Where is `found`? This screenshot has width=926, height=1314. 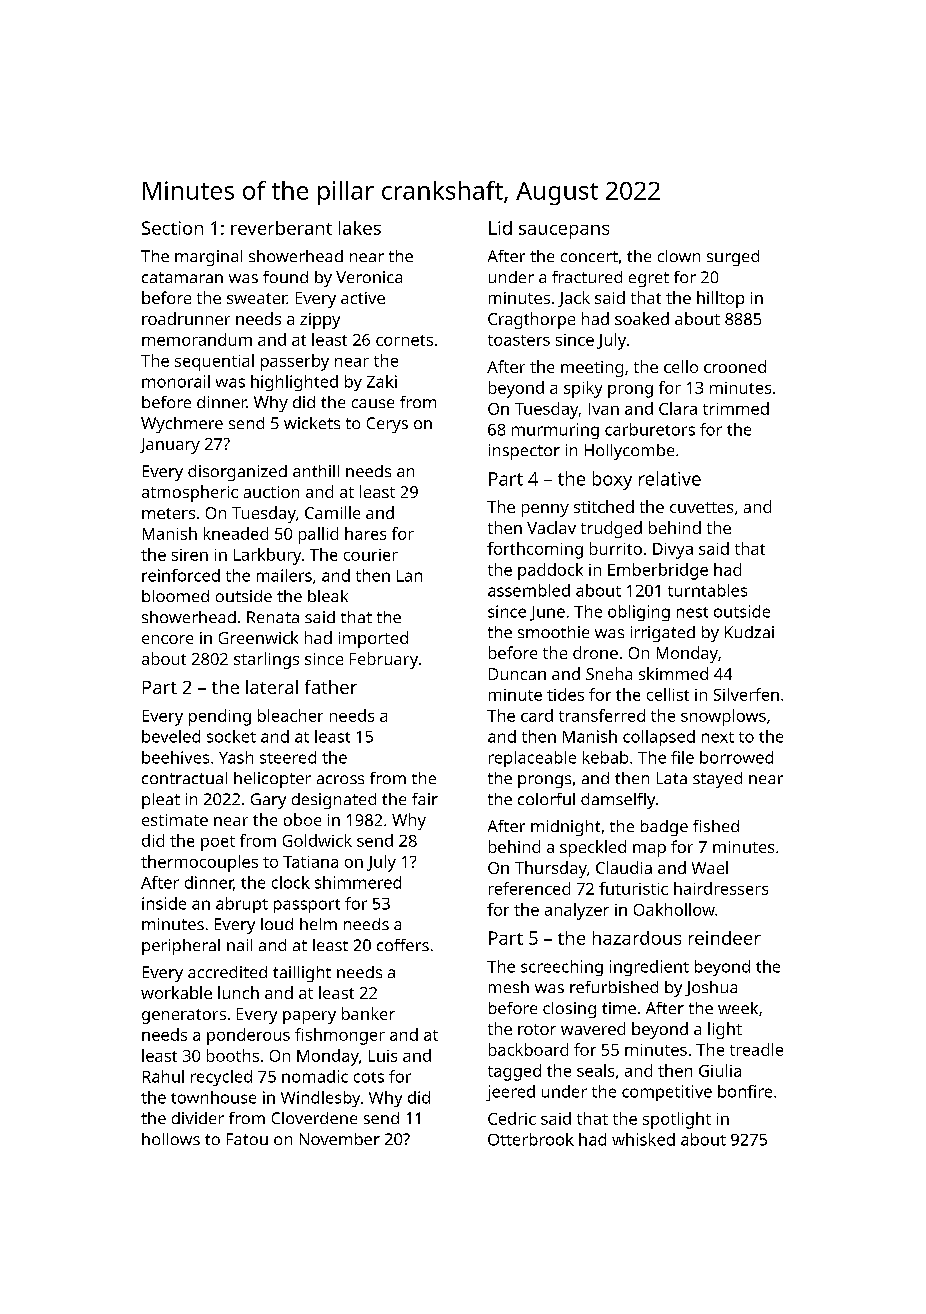
found is located at coordinates (285, 277).
